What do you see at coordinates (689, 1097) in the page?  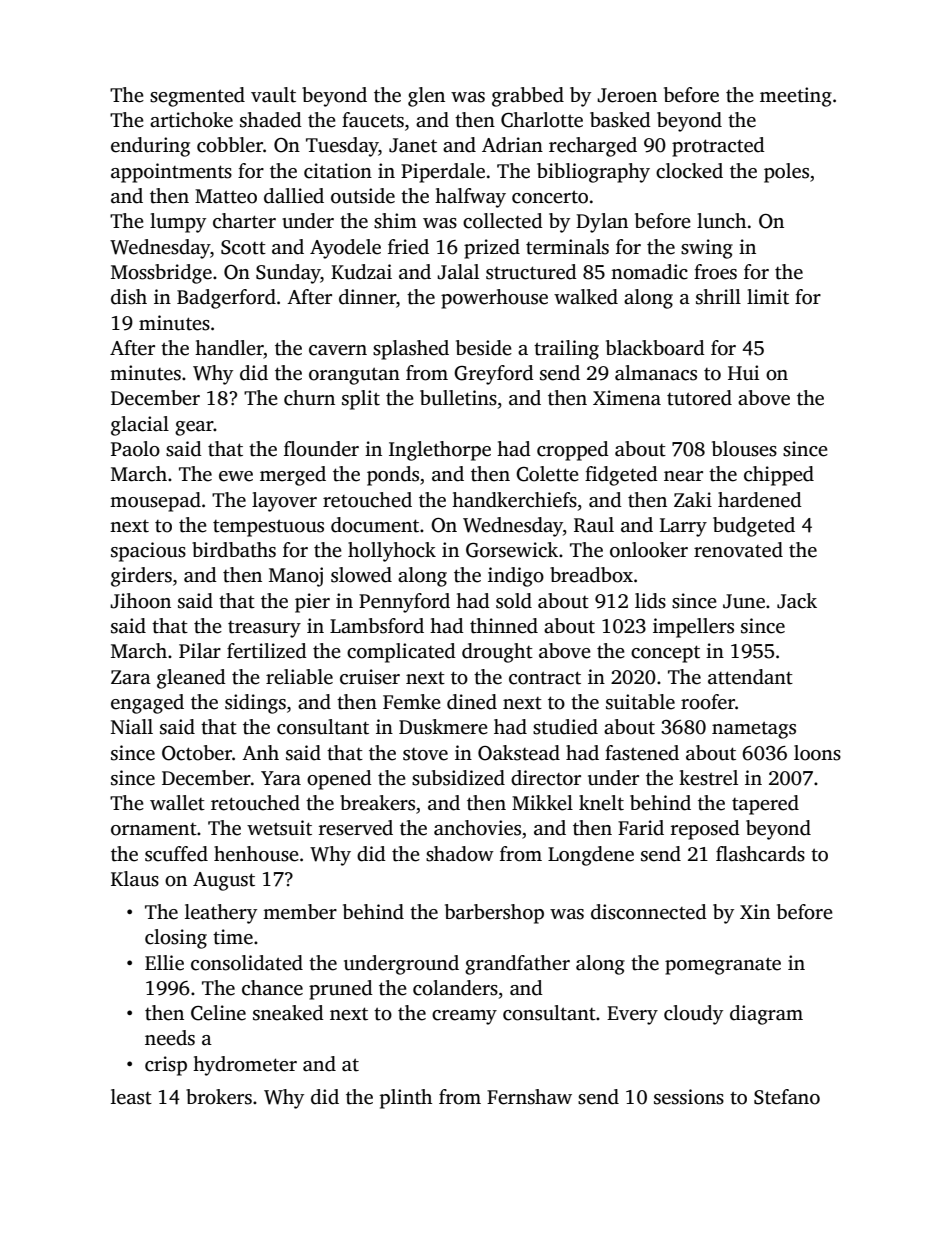 I see `sessions` at bounding box center [689, 1097].
